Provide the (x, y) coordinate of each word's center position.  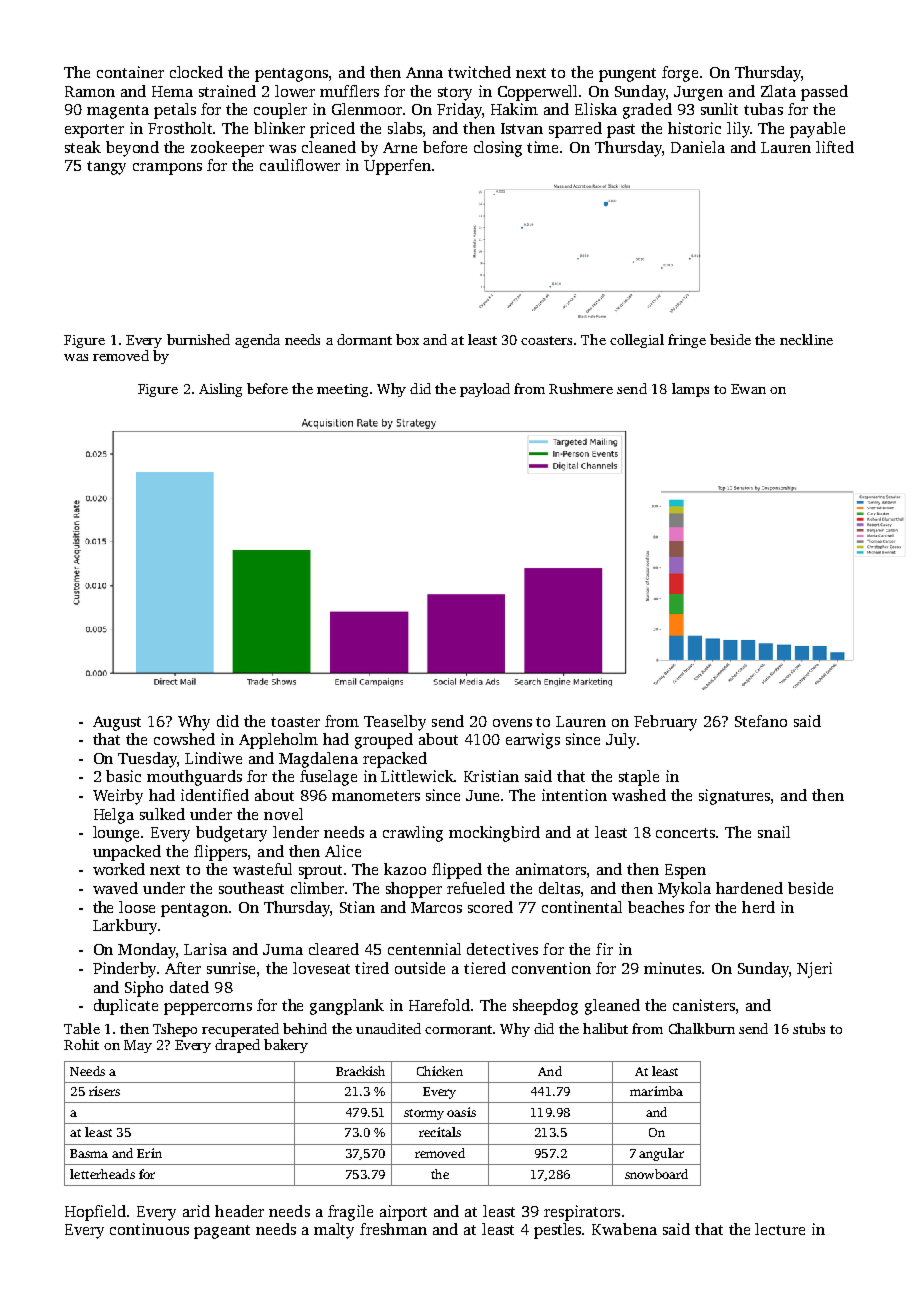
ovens (512, 723)
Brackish (360, 1071)
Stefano (761, 721)
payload (485, 390)
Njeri (814, 970)
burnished (198, 339)
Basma (89, 1153)
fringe (687, 341)
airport (403, 1213)
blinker (279, 128)
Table (82, 1028)
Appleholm (278, 741)
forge (680, 74)
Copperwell (537, 93)
